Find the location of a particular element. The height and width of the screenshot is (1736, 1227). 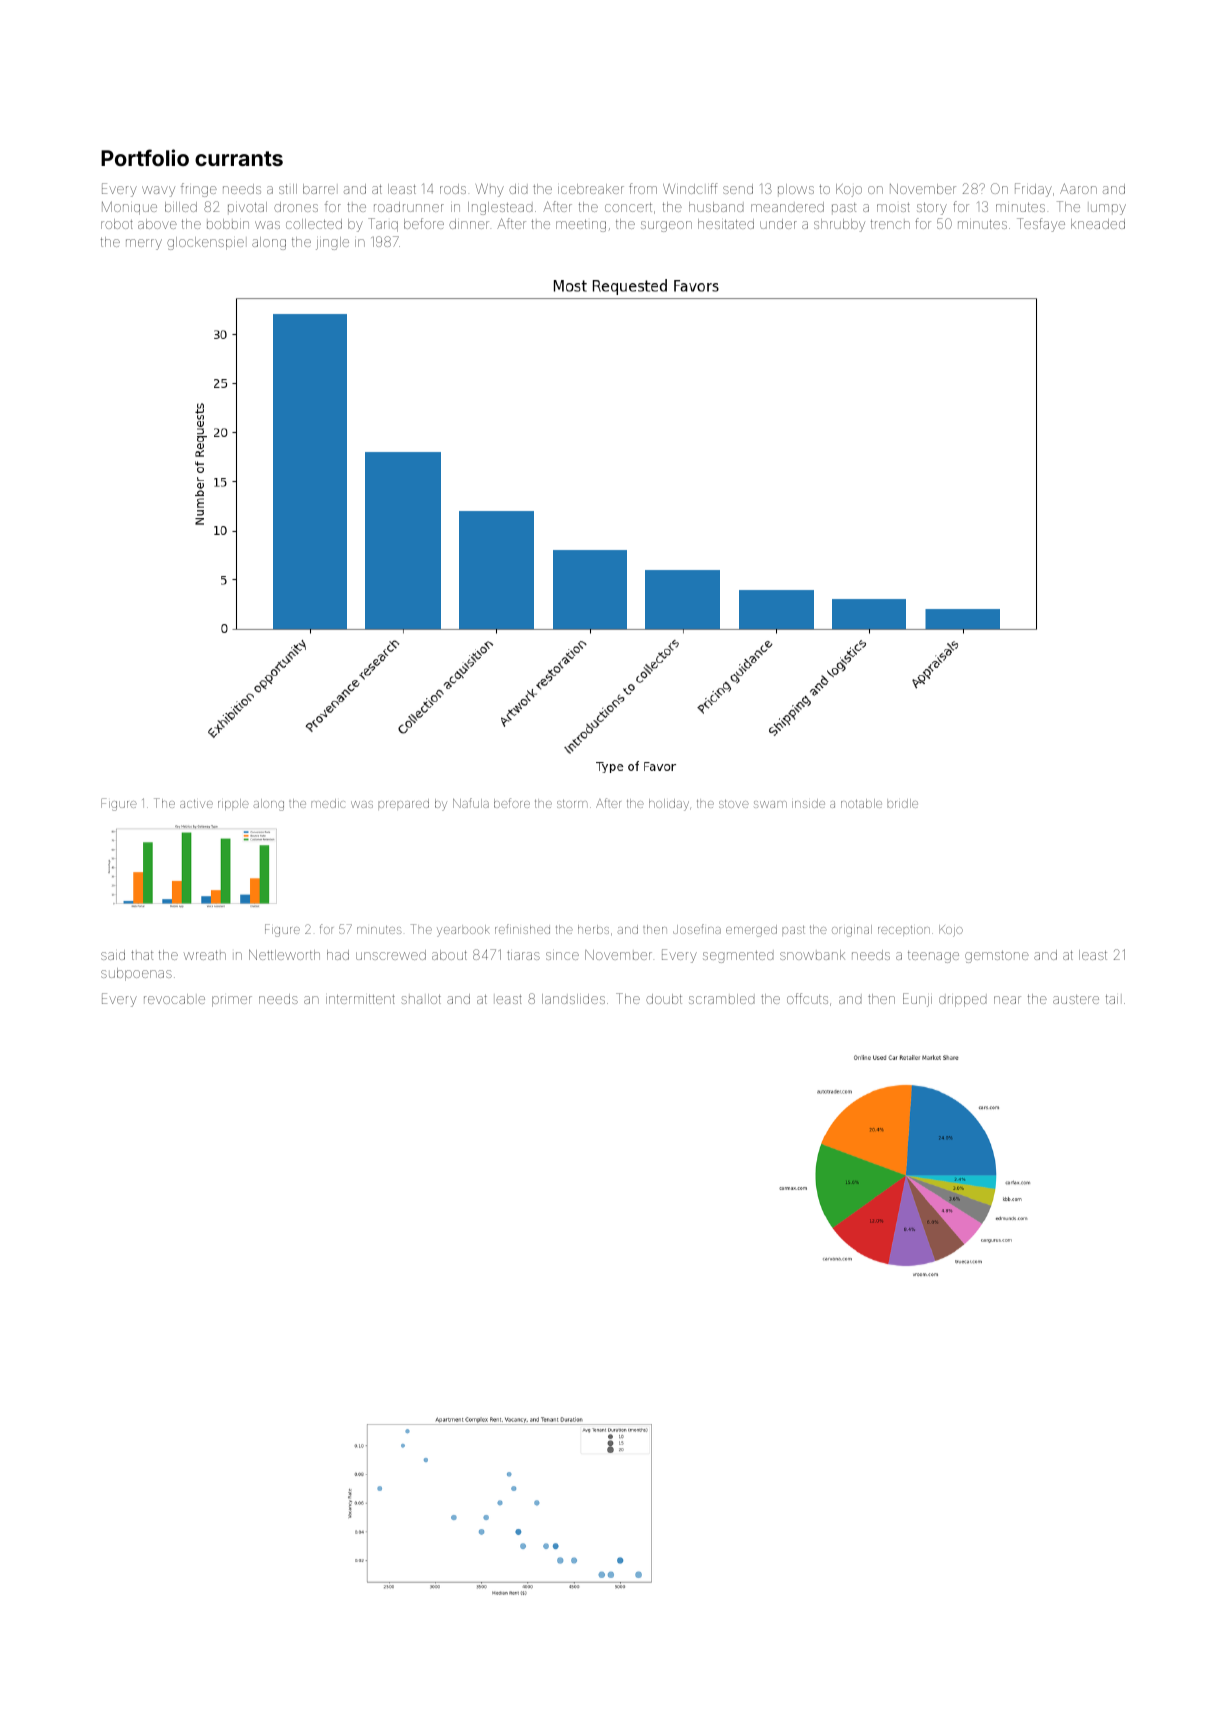

hesitated is located at coordinates (726, 224).
